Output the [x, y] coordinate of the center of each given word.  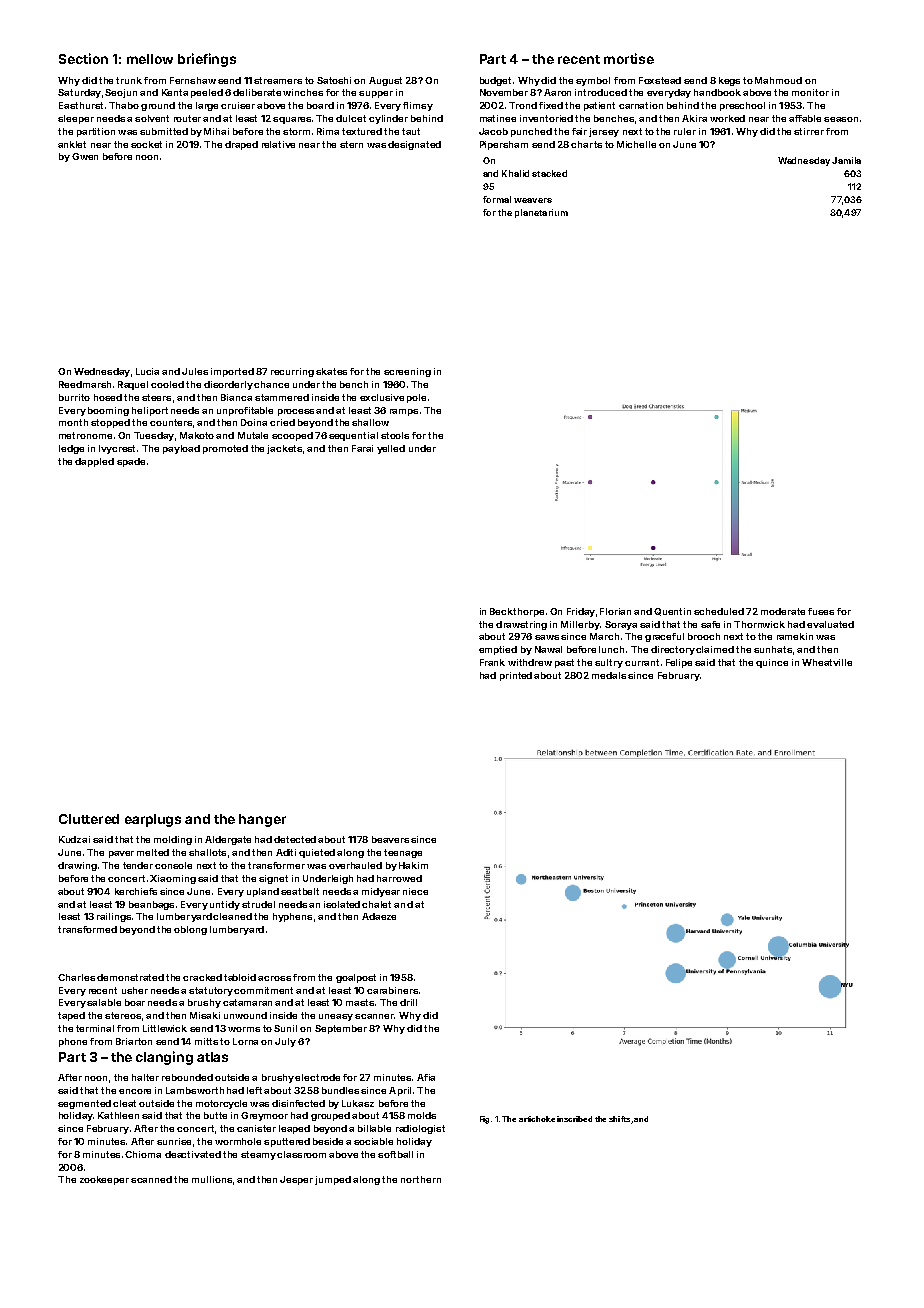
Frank [492, 662]
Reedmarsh [85, 384]
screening [407, 372]
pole [416, 398]
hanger [262, 820]
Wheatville [827, 662]
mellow [150, 59]
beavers [390, 839]
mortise [629, 58]
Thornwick [759, 624]
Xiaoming [173, 879]
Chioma [143, 1154]
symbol [593, 81]
